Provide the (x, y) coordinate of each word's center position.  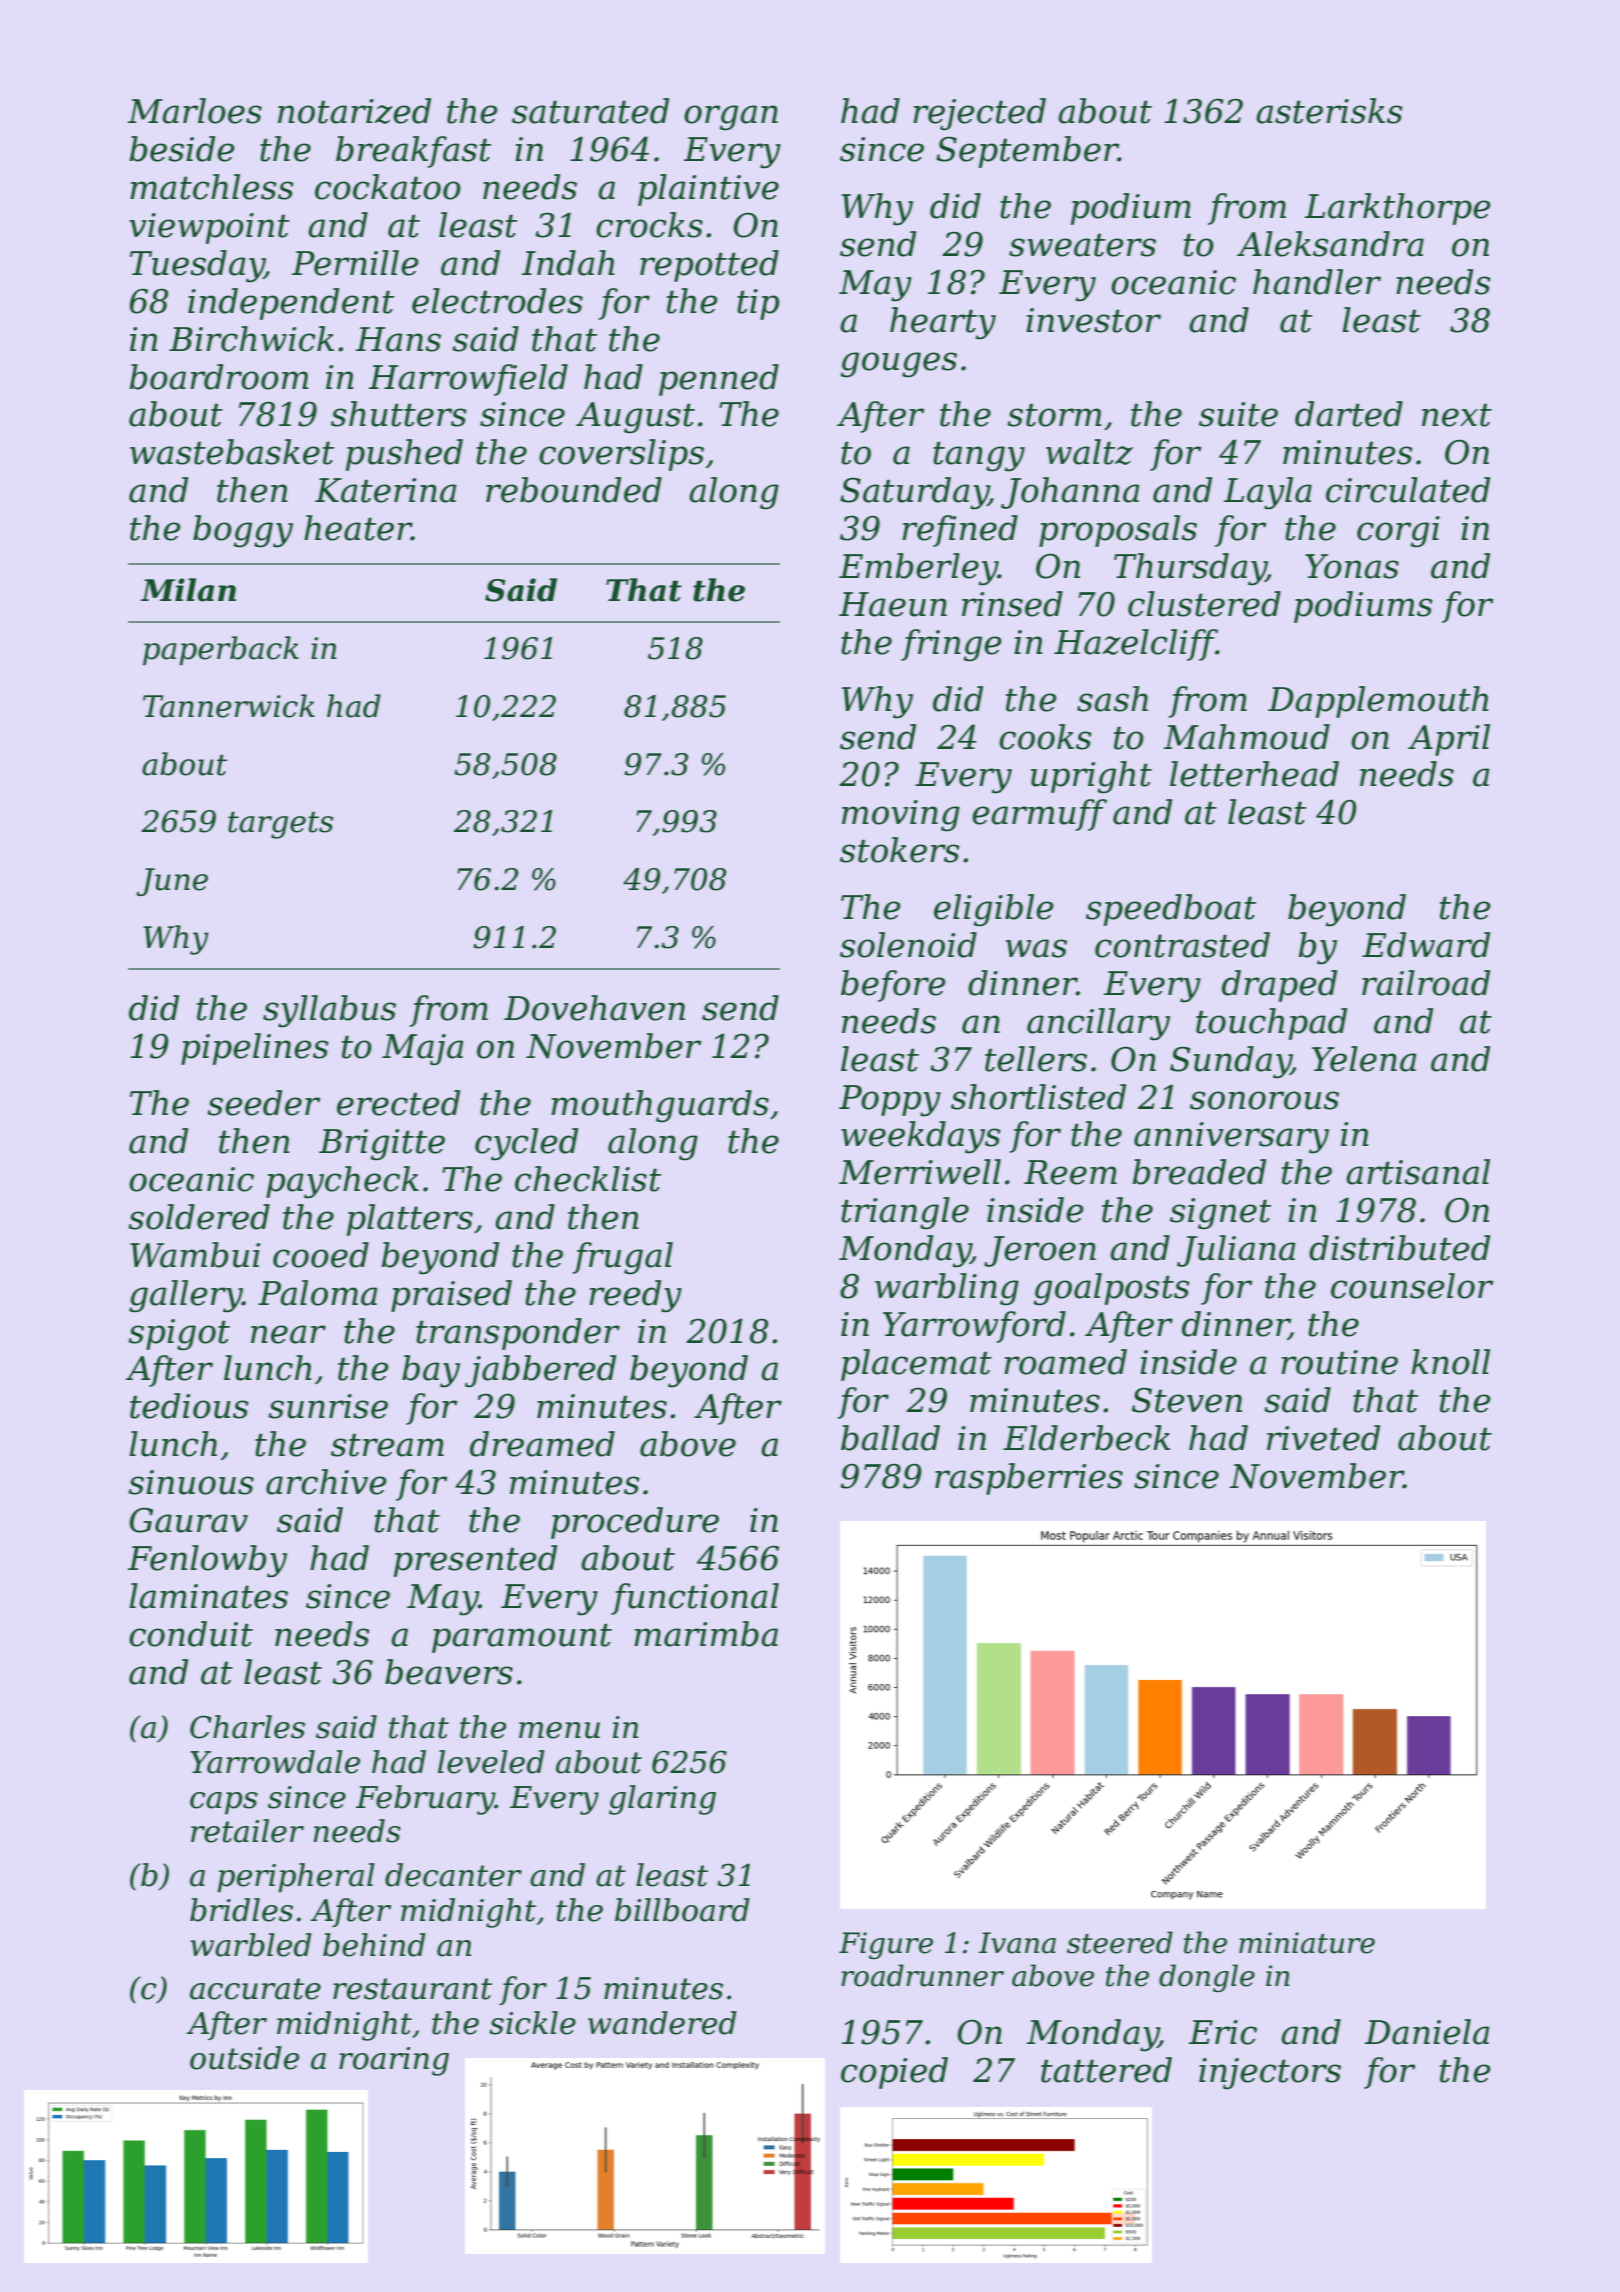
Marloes (195, 111)
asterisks (1329, 111)
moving (901, 816)
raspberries (1029, 1479)
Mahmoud (1247, 737)
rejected (979, 114)
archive (326, 1482)
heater (358, 528)
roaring (394, 2061)
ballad (890, 1438)
